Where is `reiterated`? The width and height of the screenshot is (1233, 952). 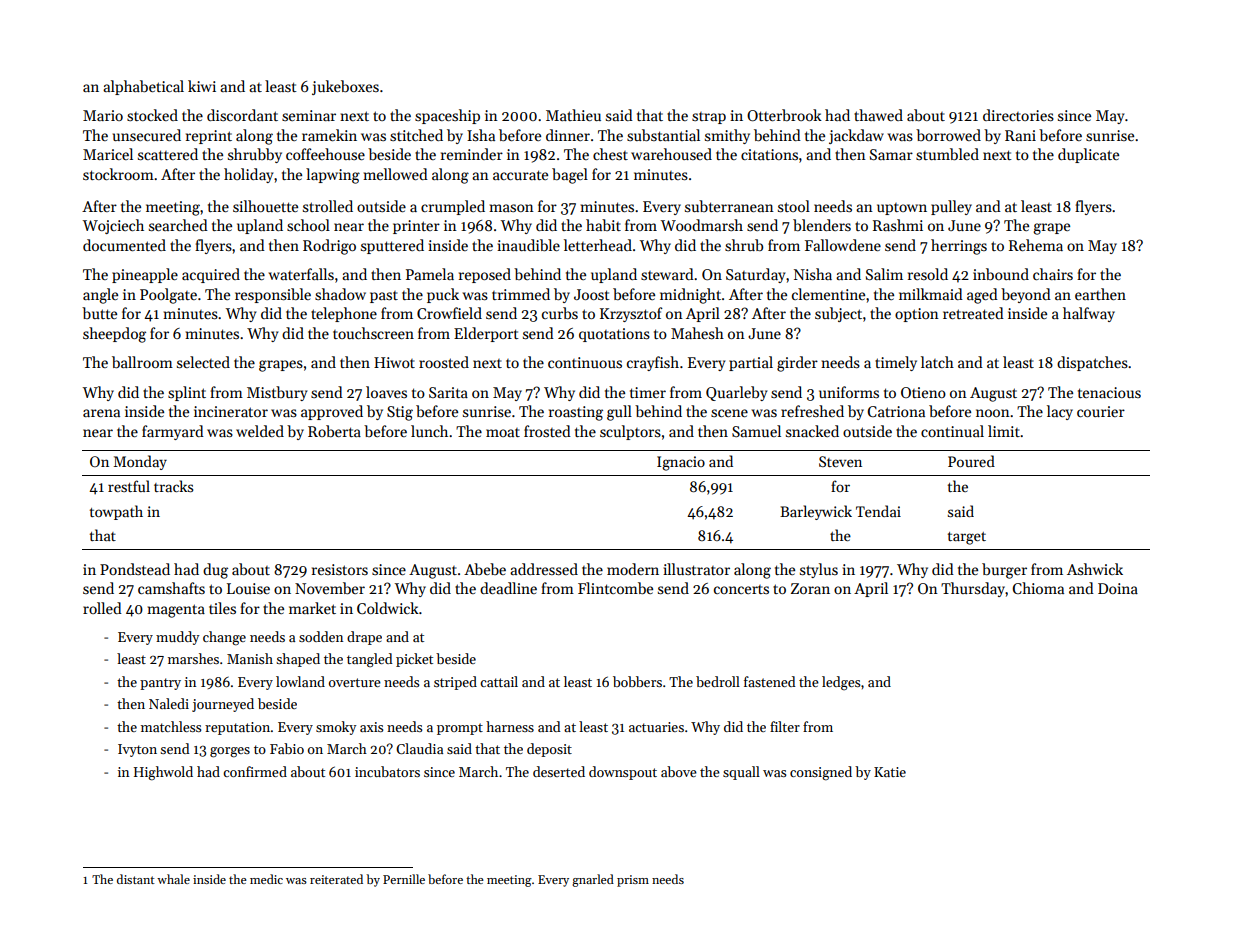 reiterated is located at coordinates (336, 879).
